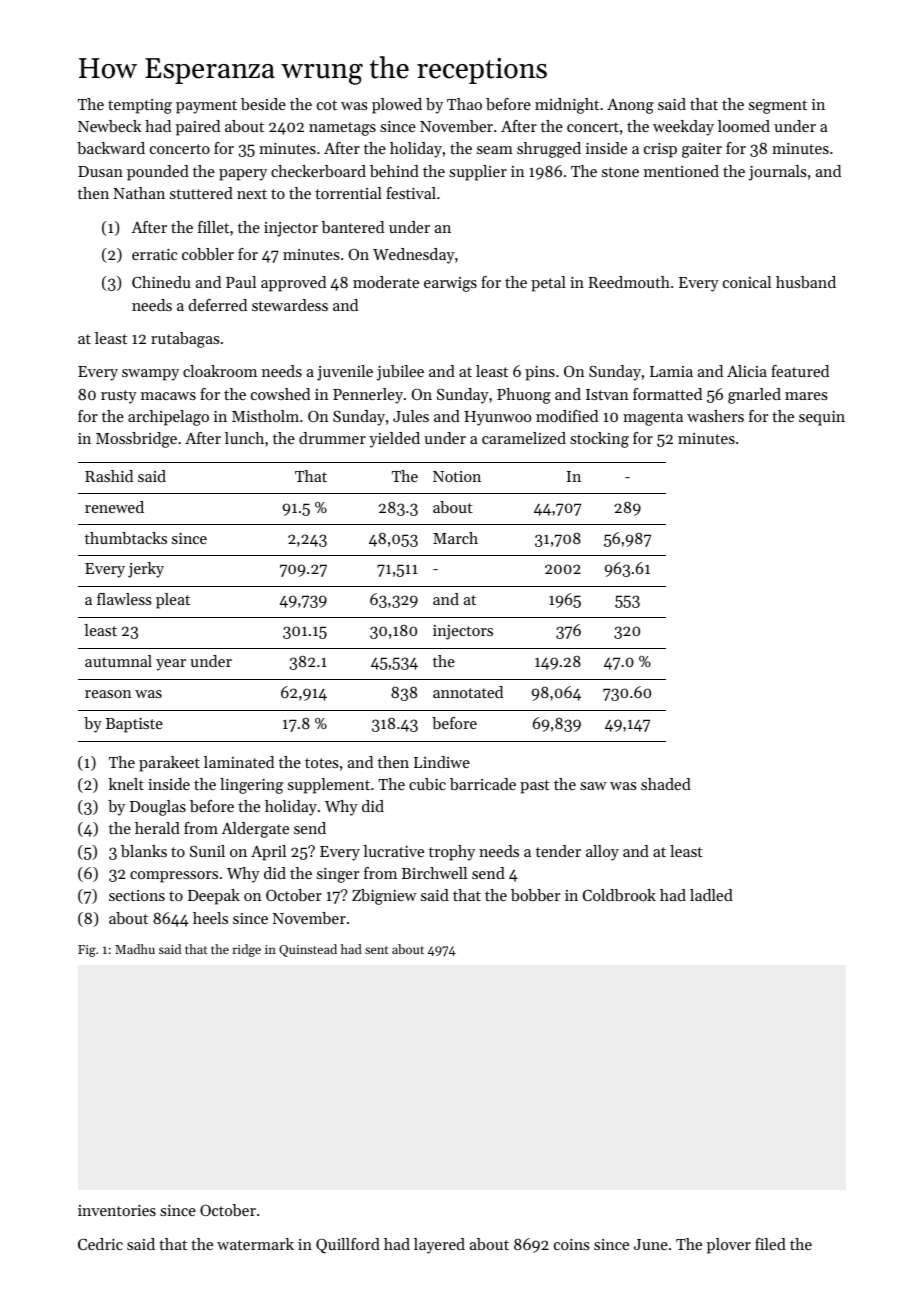 The width and height of the screenshot is (924, 1308). What do you see at coordinates (210, 918) in the screenshot?
I see `heels` at bounding box center [210, 918].
